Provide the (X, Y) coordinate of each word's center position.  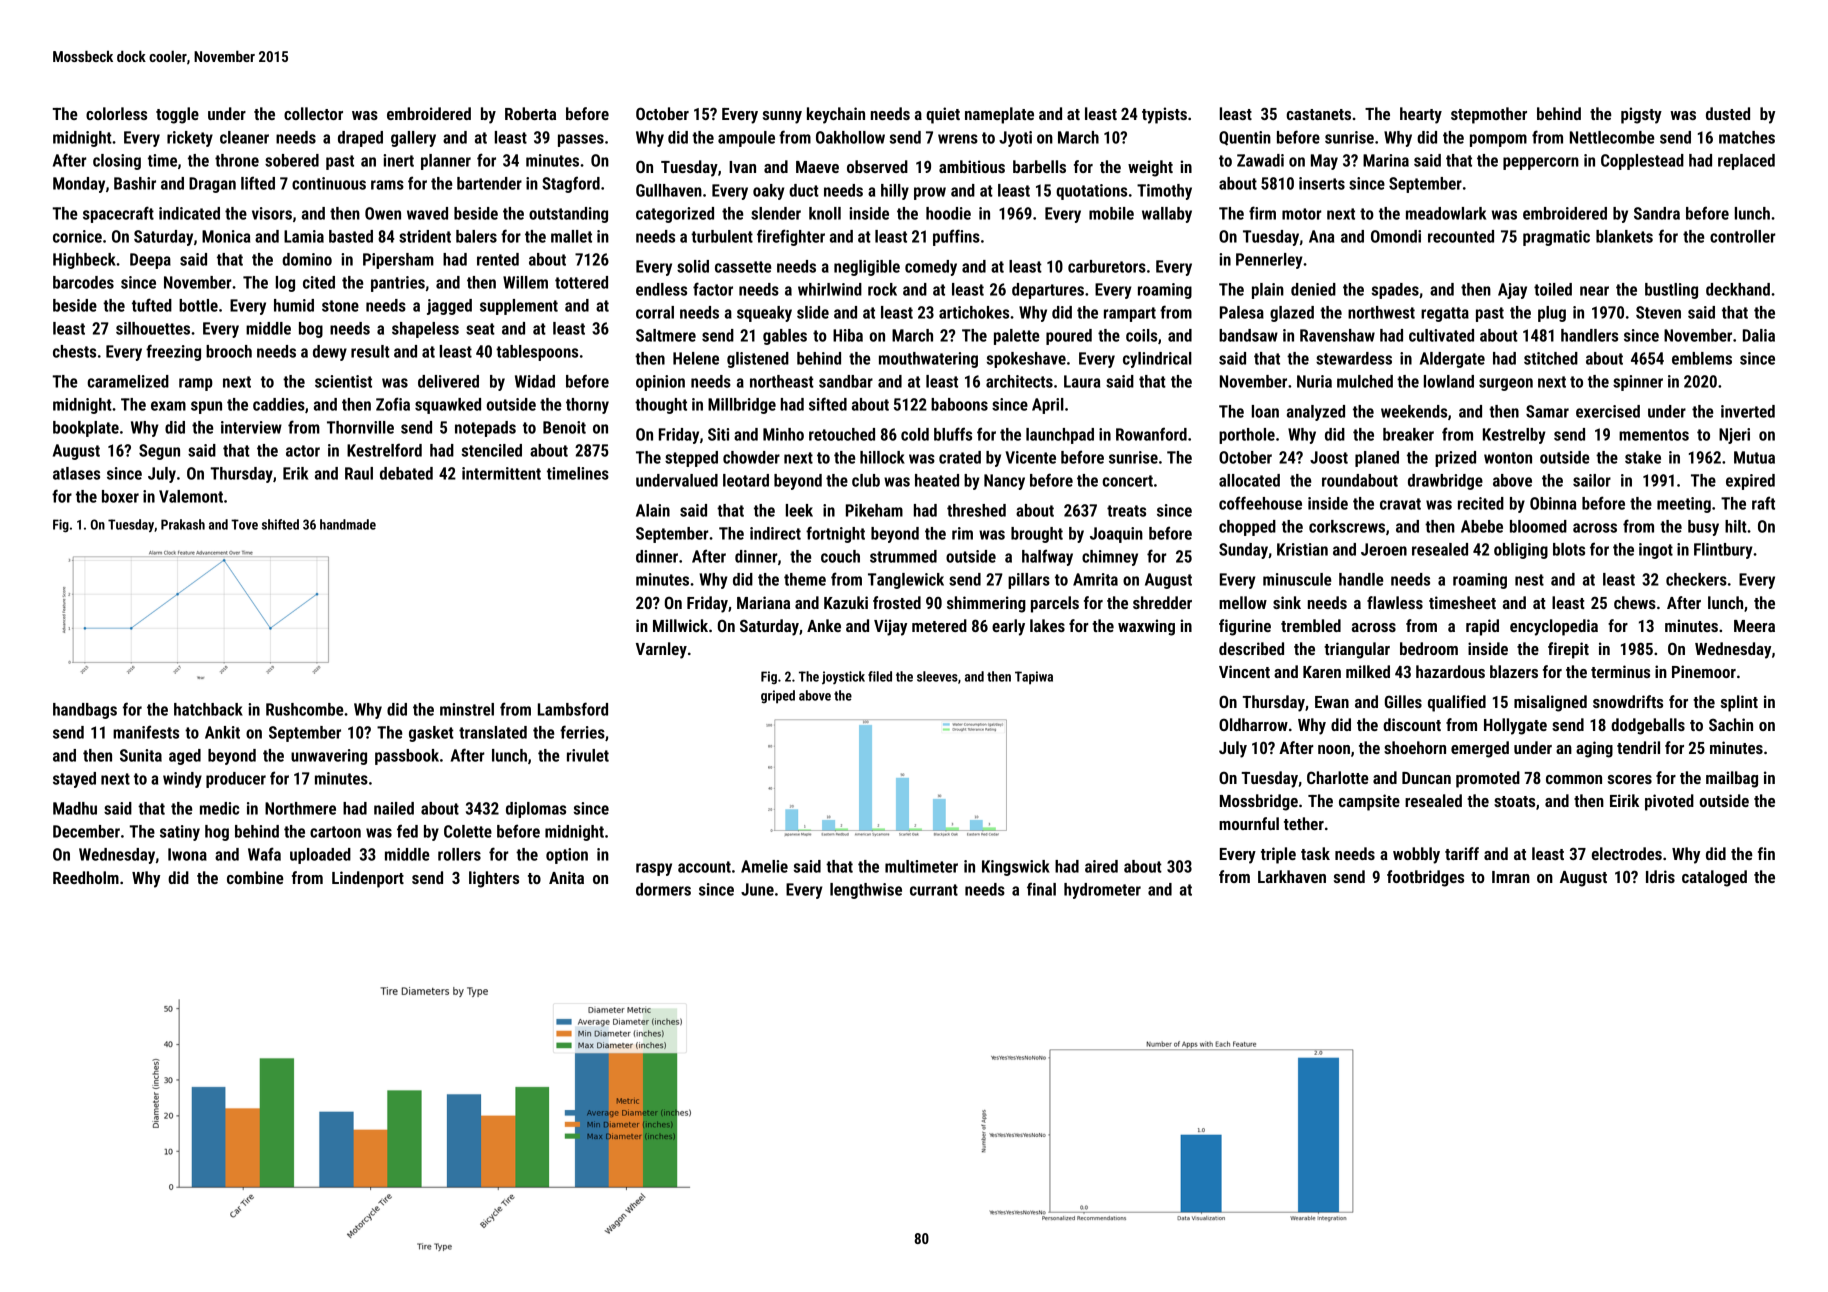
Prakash (183, 524)
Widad (535, 381)
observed (877, 166)
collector (313, 113)
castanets (1318, 114)
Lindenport (368, 879)
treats (1126, 511)
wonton (1508, 458)
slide (813, 312)
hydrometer (1102, 891)
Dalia (1759, 335)
